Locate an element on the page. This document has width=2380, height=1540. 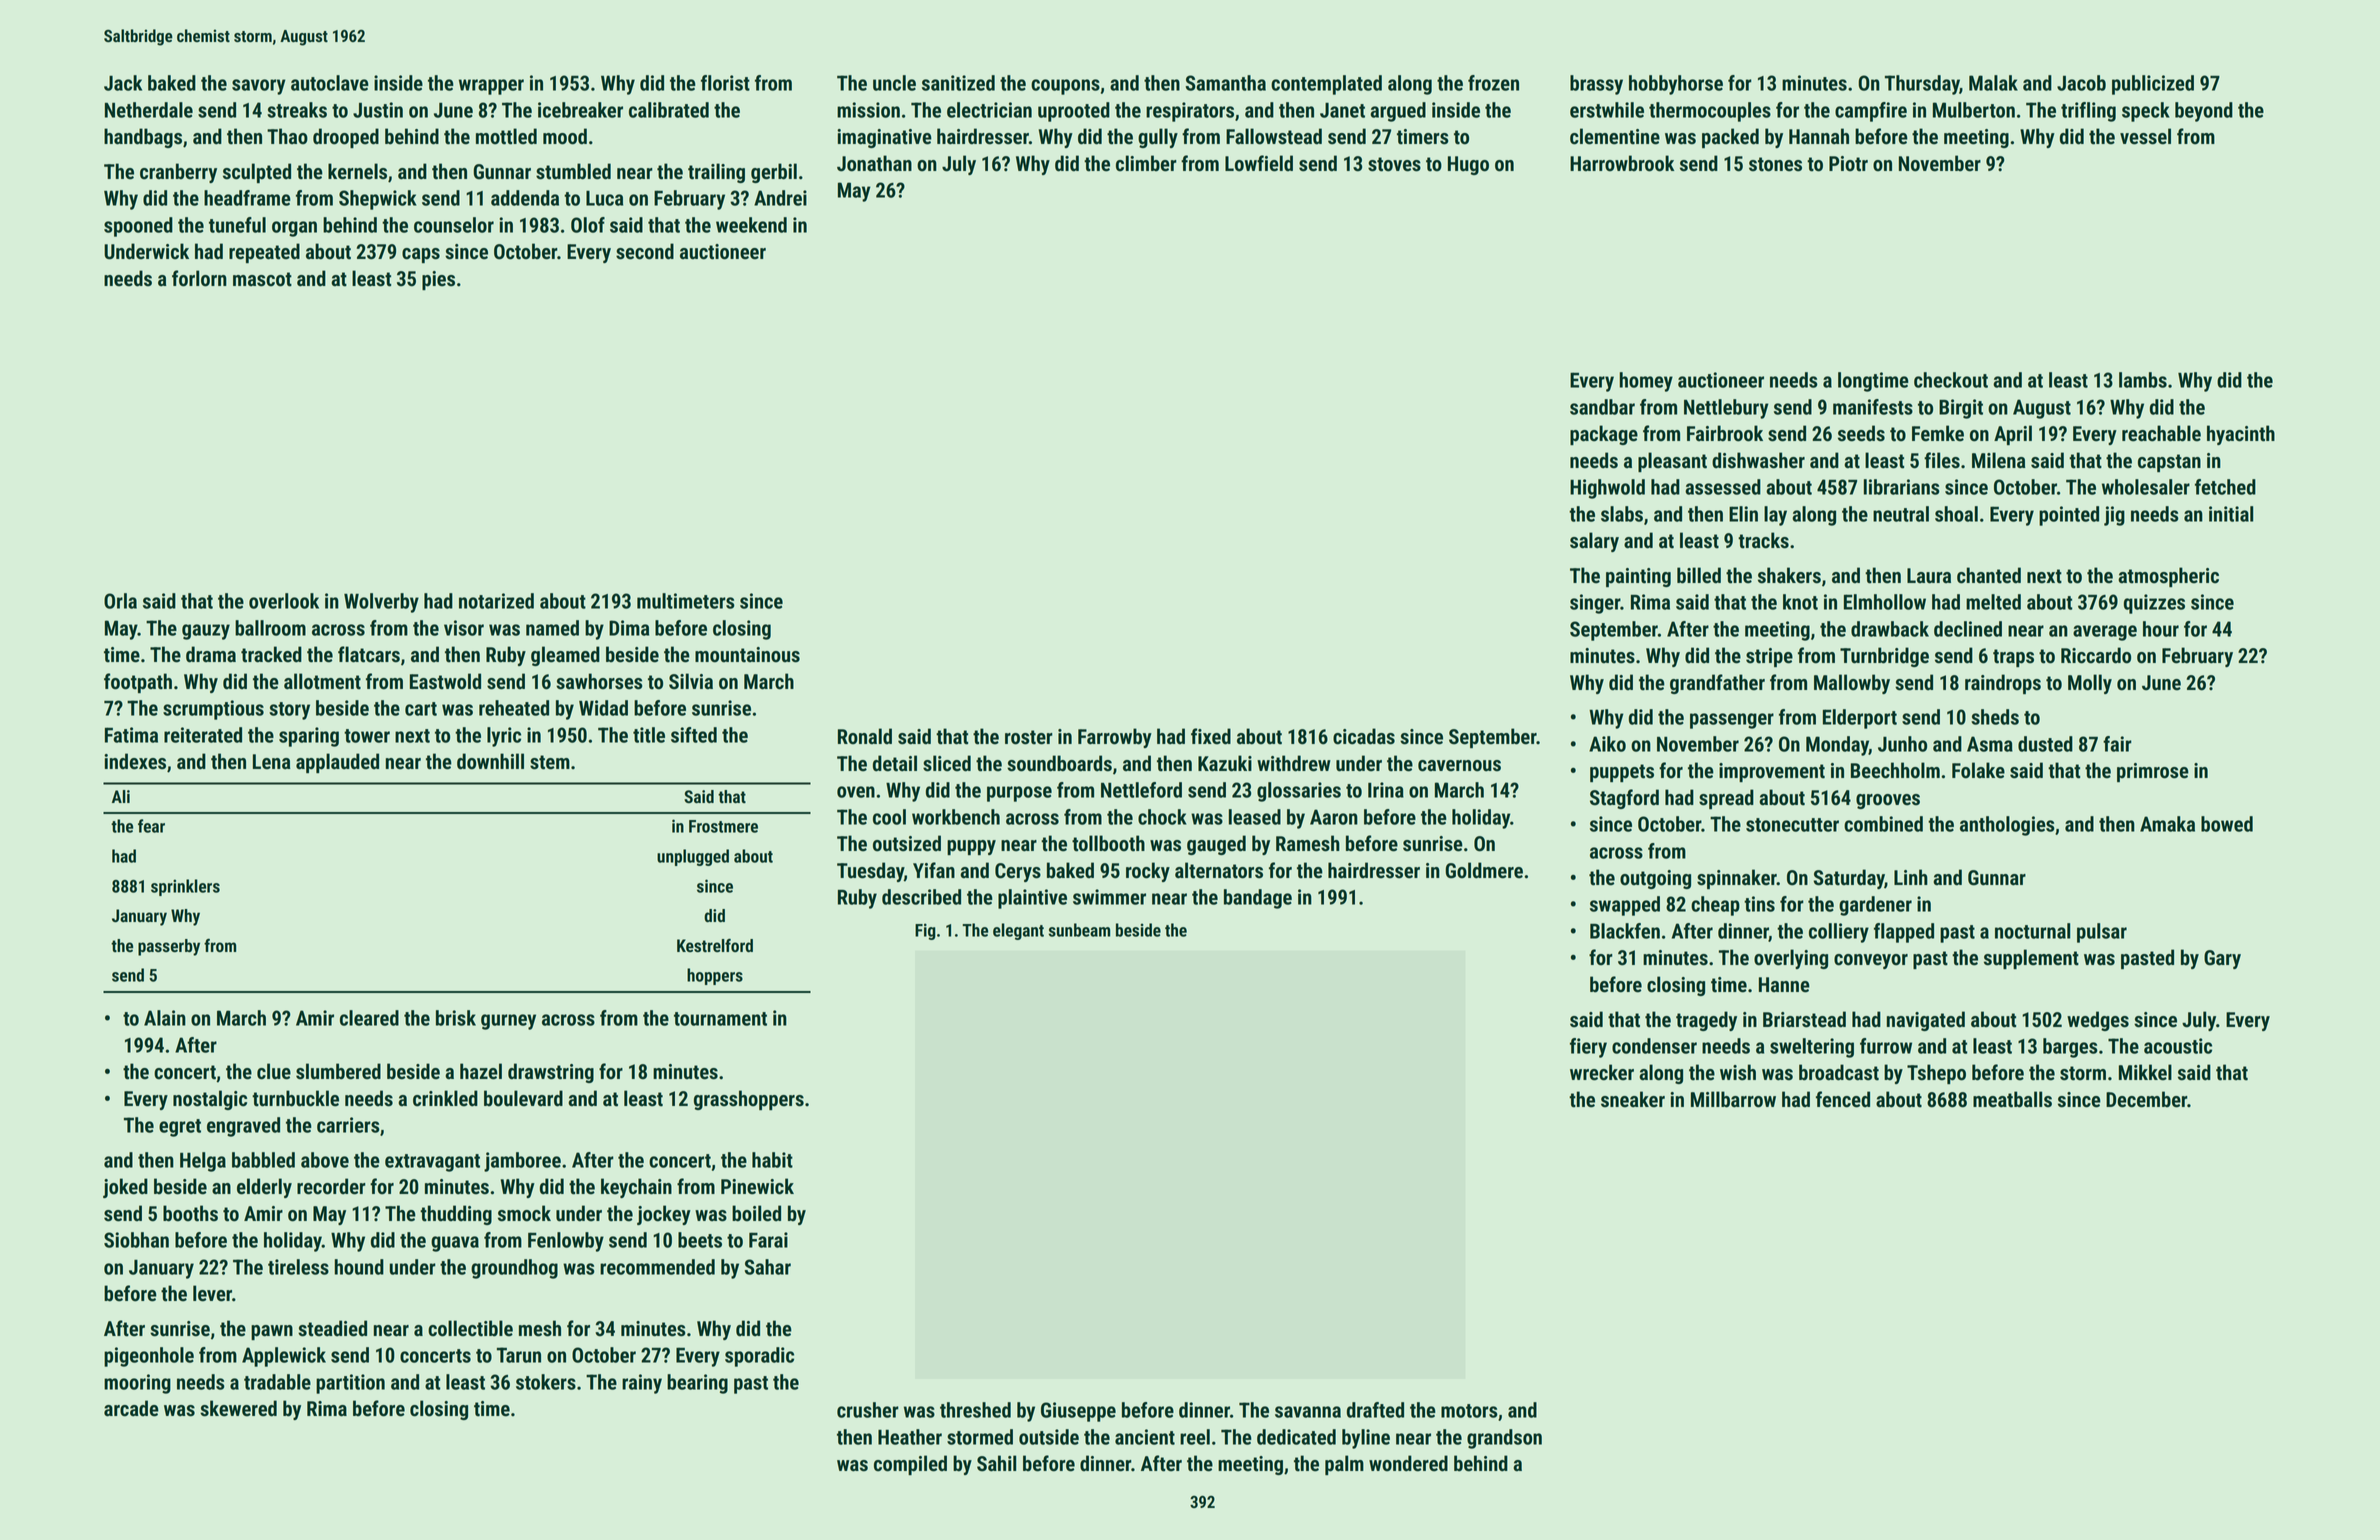
motors is located at coordinates (1469, 1411).
